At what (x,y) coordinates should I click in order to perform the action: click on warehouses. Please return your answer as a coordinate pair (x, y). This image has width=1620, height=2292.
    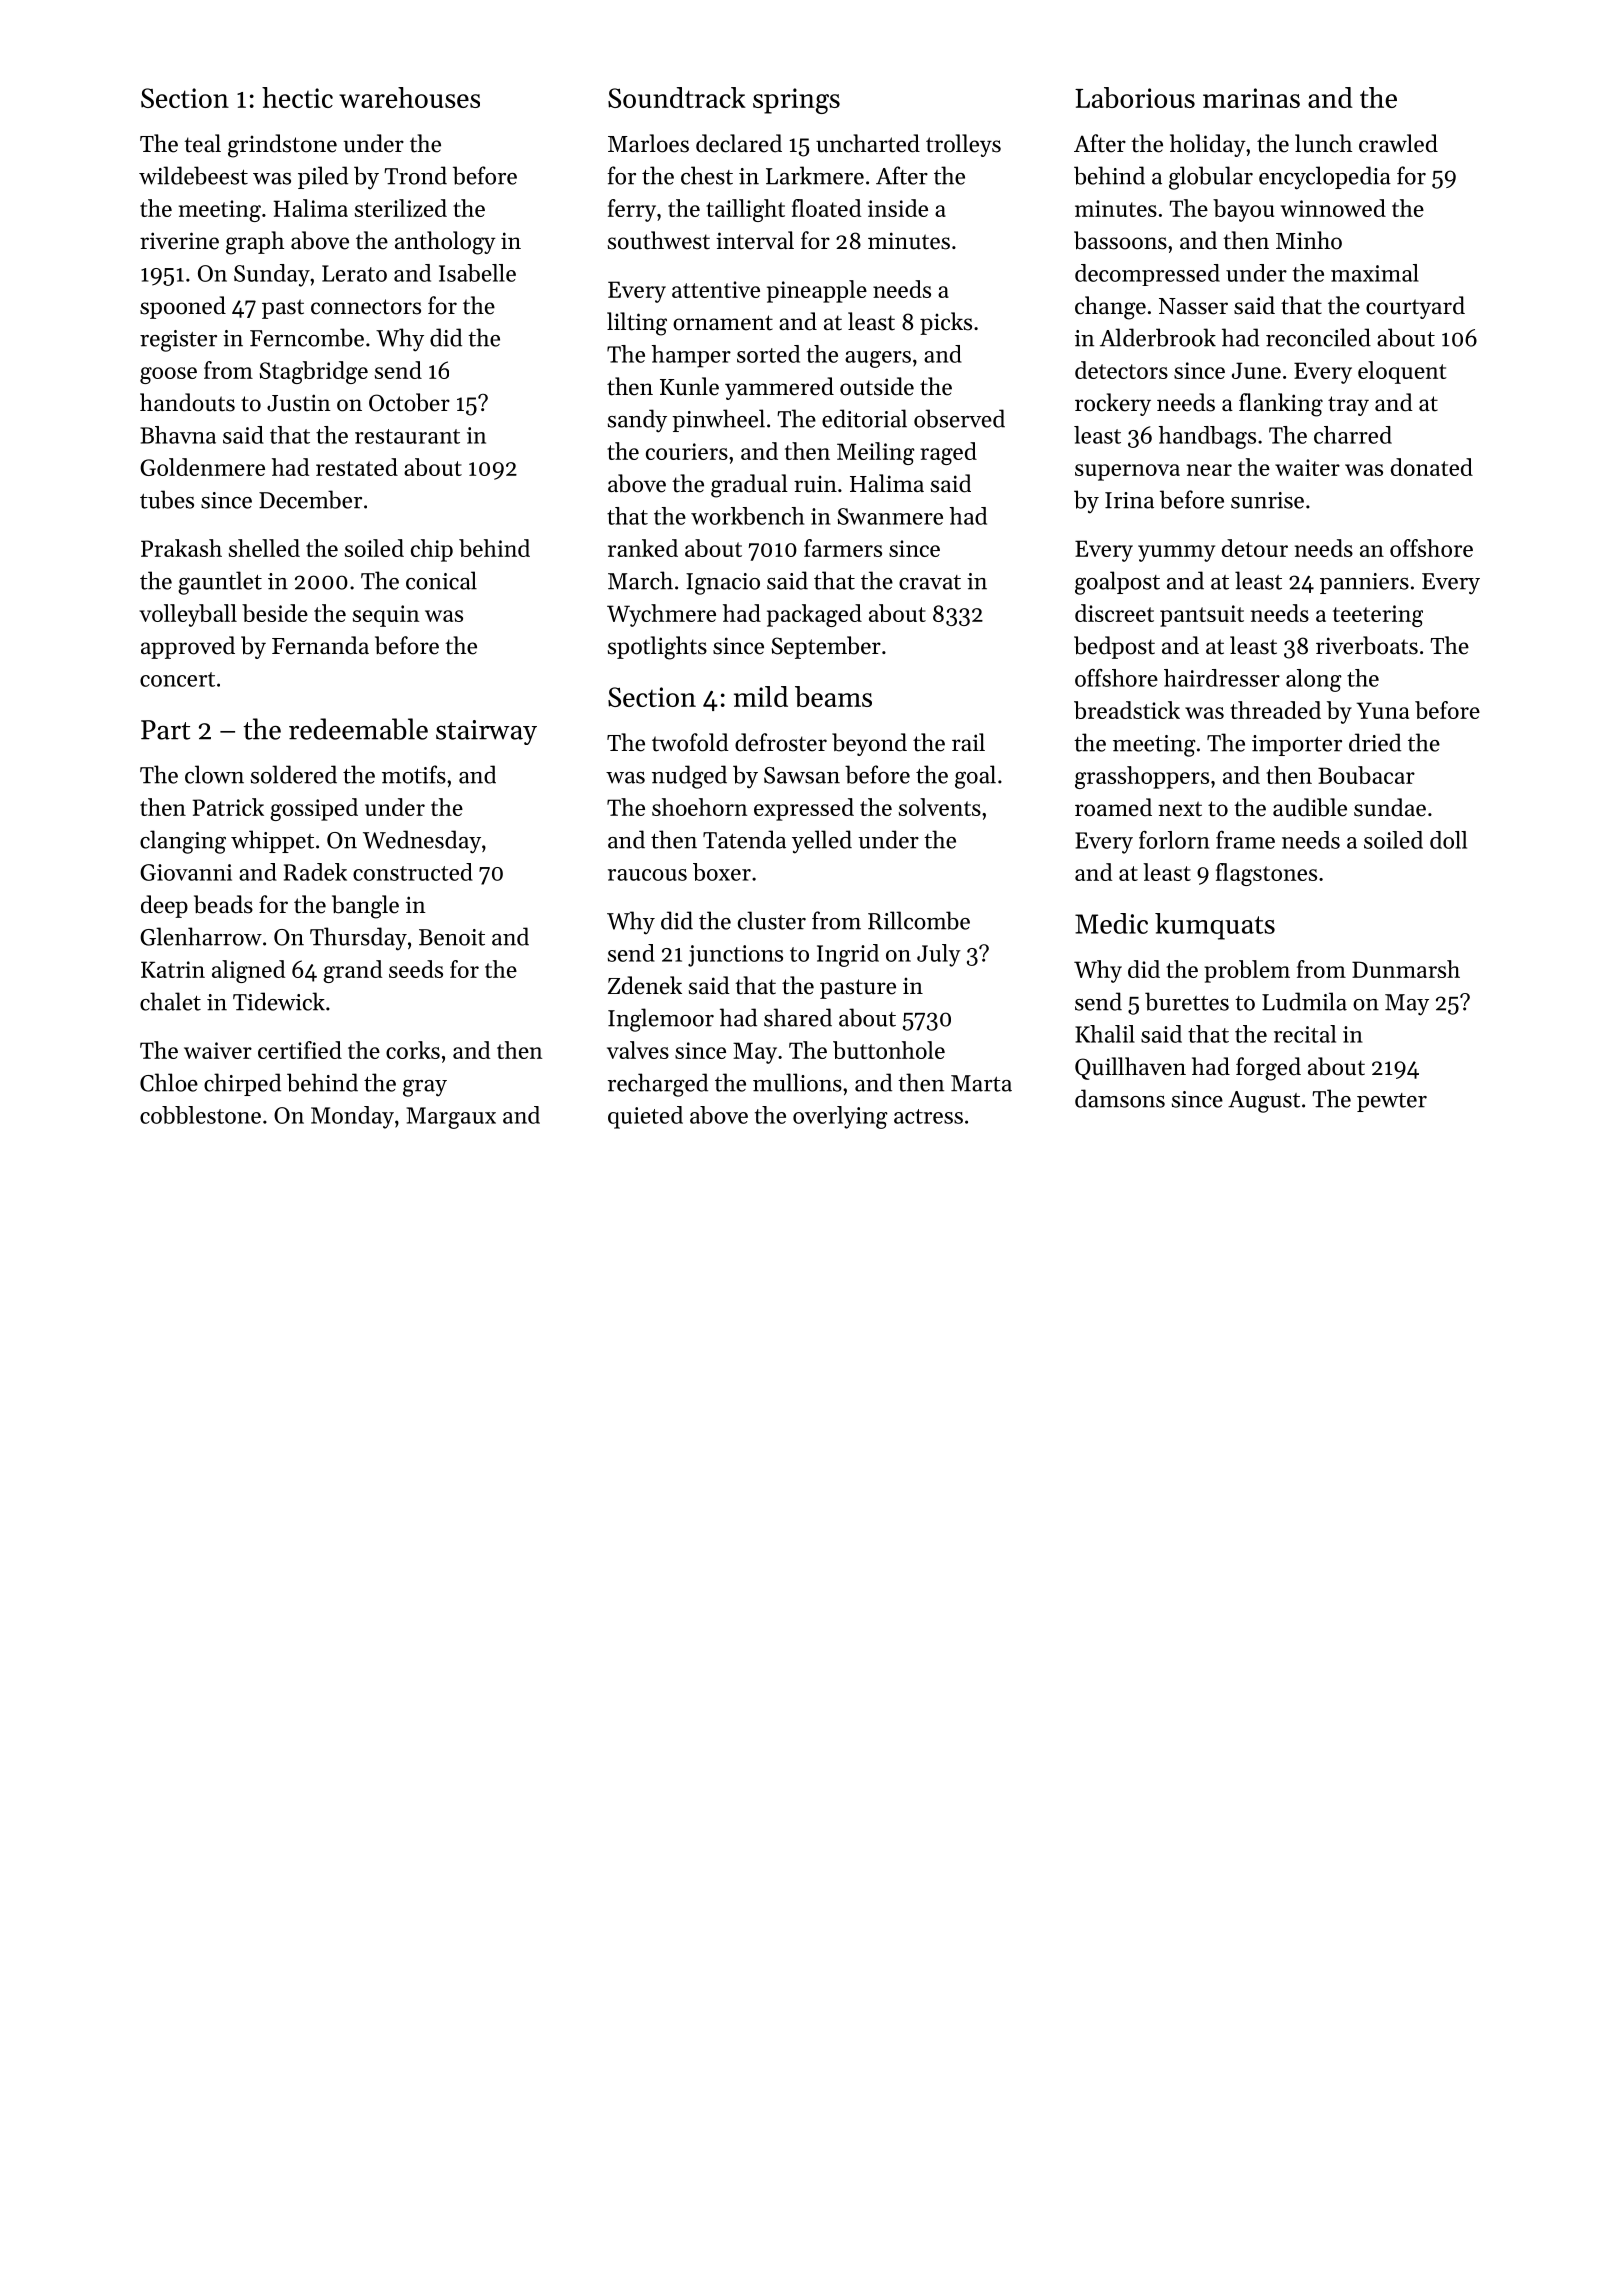
    Looking at the image, I should click on (409, 97).
